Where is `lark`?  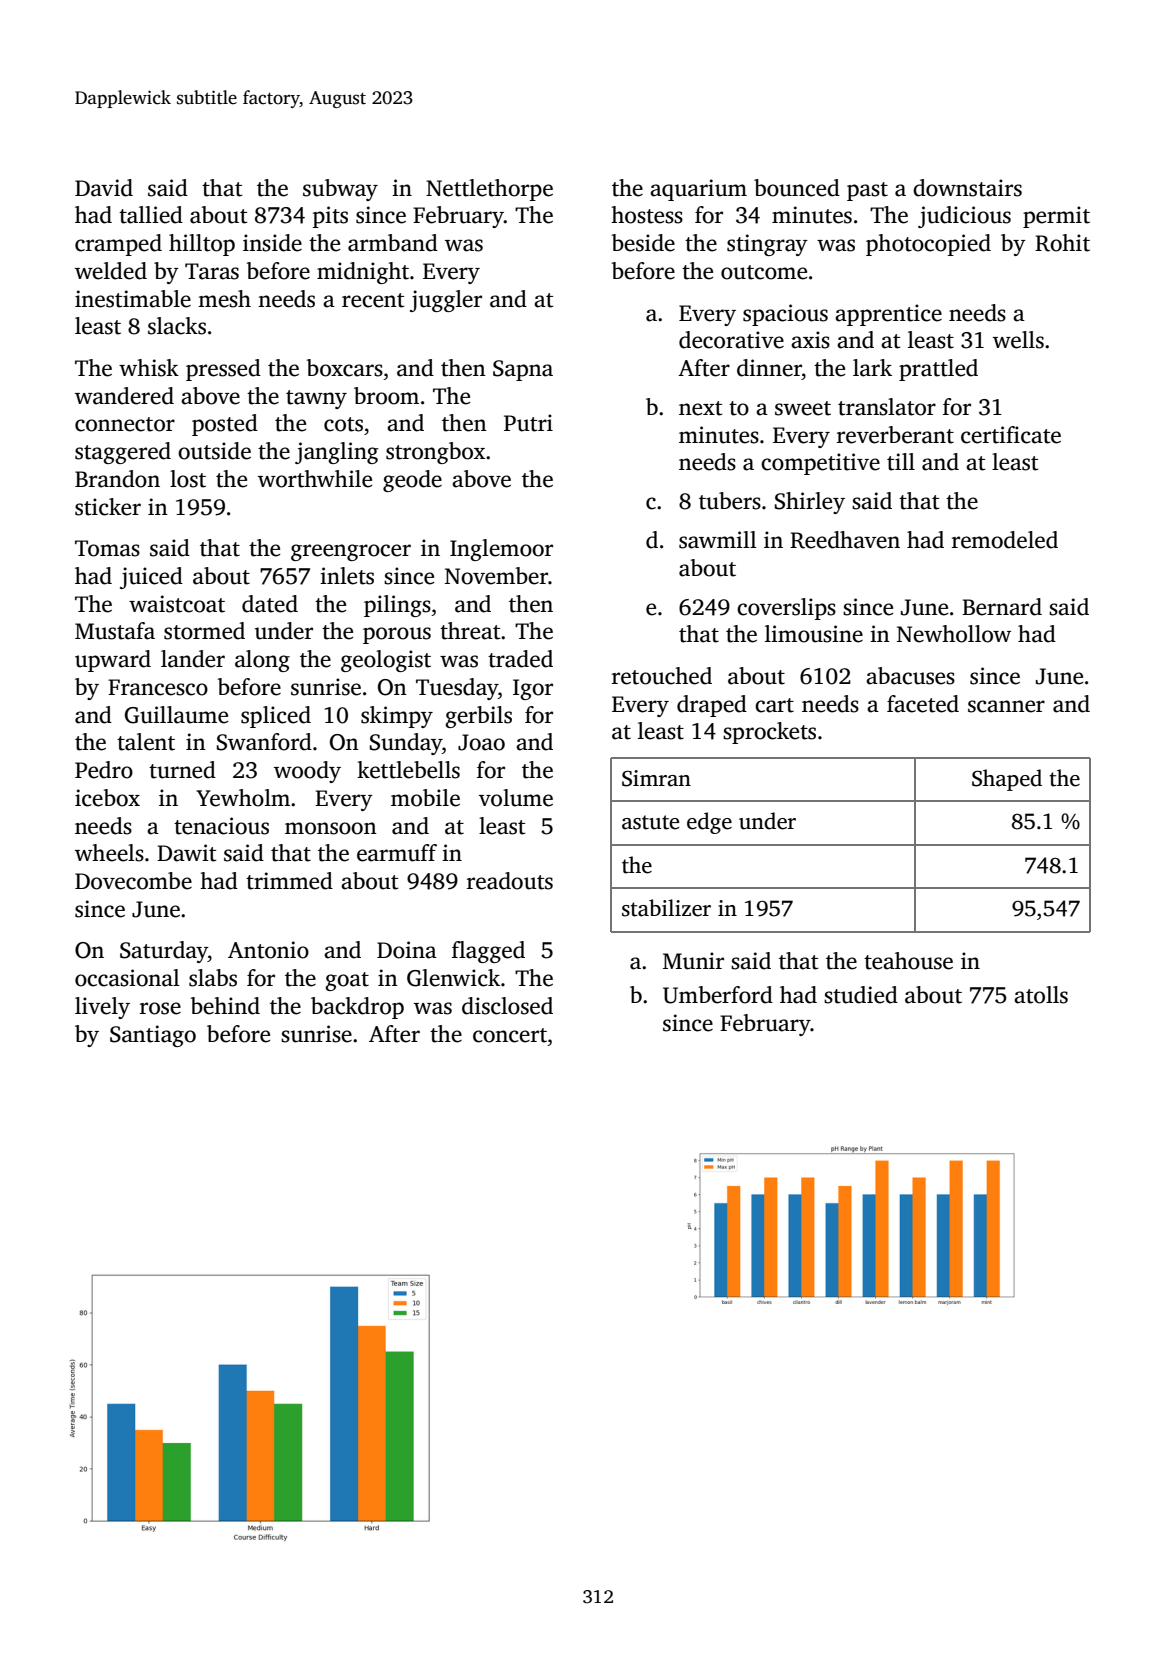 lark is located at coordinates (872, 368).
